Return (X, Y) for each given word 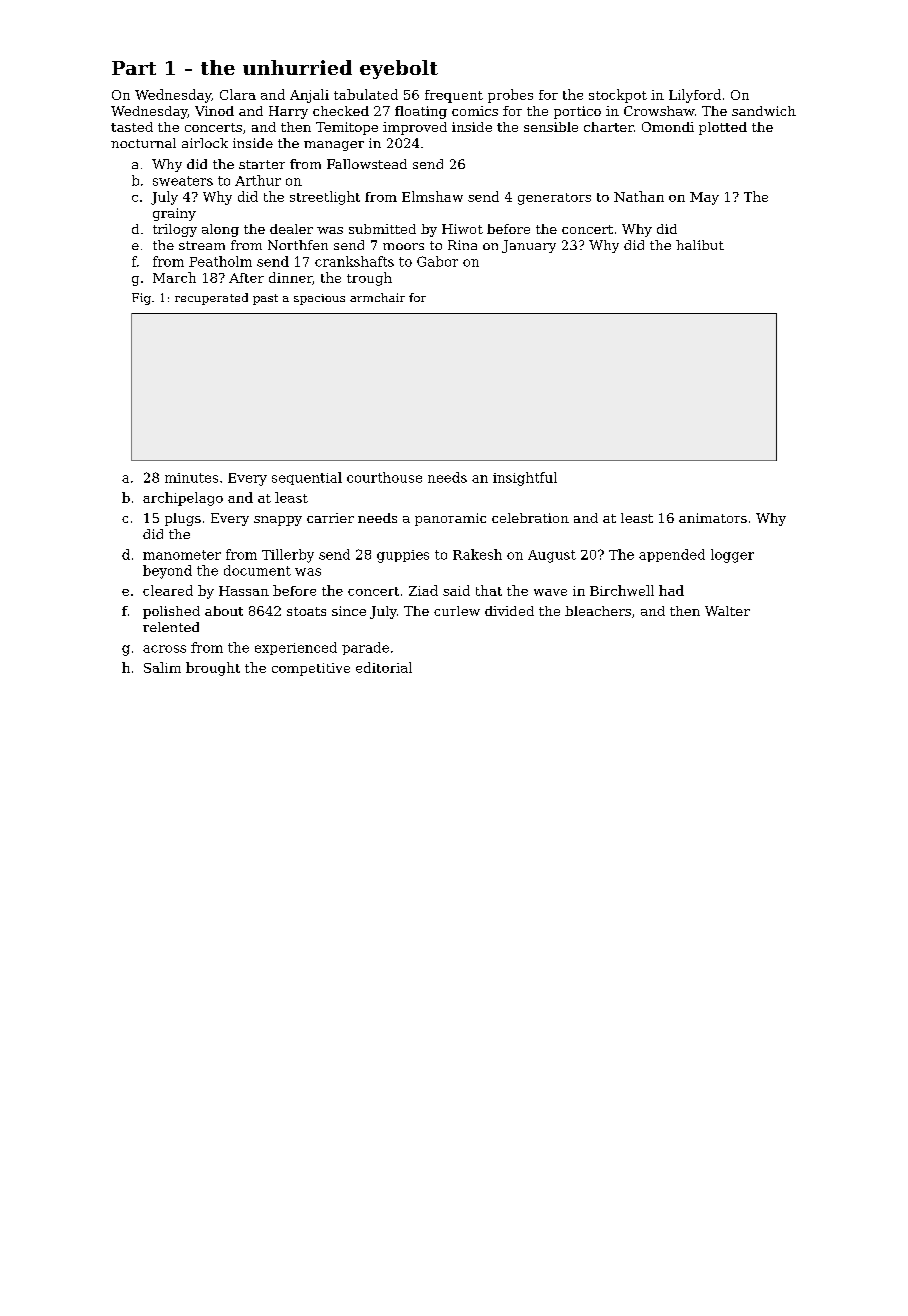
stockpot (618, 96)
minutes (191, 478)
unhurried (297, 67)
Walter (727, 611)
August (552, 556)
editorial (384, 667)
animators (713, 518)
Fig (141, 299)
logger (732, 556)
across (164, 649)
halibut (700, 245)
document (257, 570)
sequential (307, 478)
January (529, 246)
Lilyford (695, 96)
